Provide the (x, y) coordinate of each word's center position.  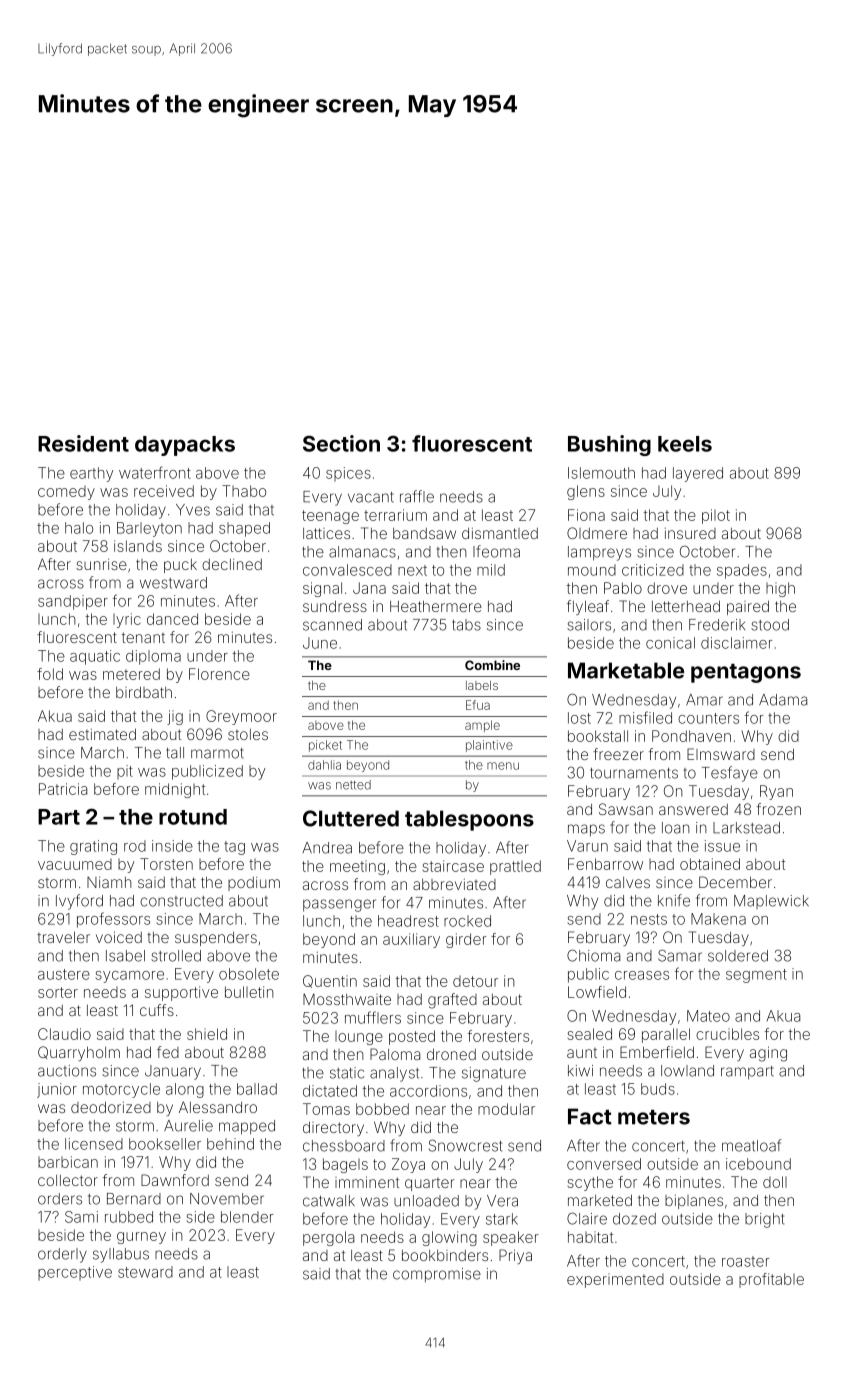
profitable (771, 1280)
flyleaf (588, 607)
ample (482, 726)
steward (145, 1272)
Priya (515, 1256)
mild (491, 570)
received (164, 491)
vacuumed (75, 864)
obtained (710, 864)
